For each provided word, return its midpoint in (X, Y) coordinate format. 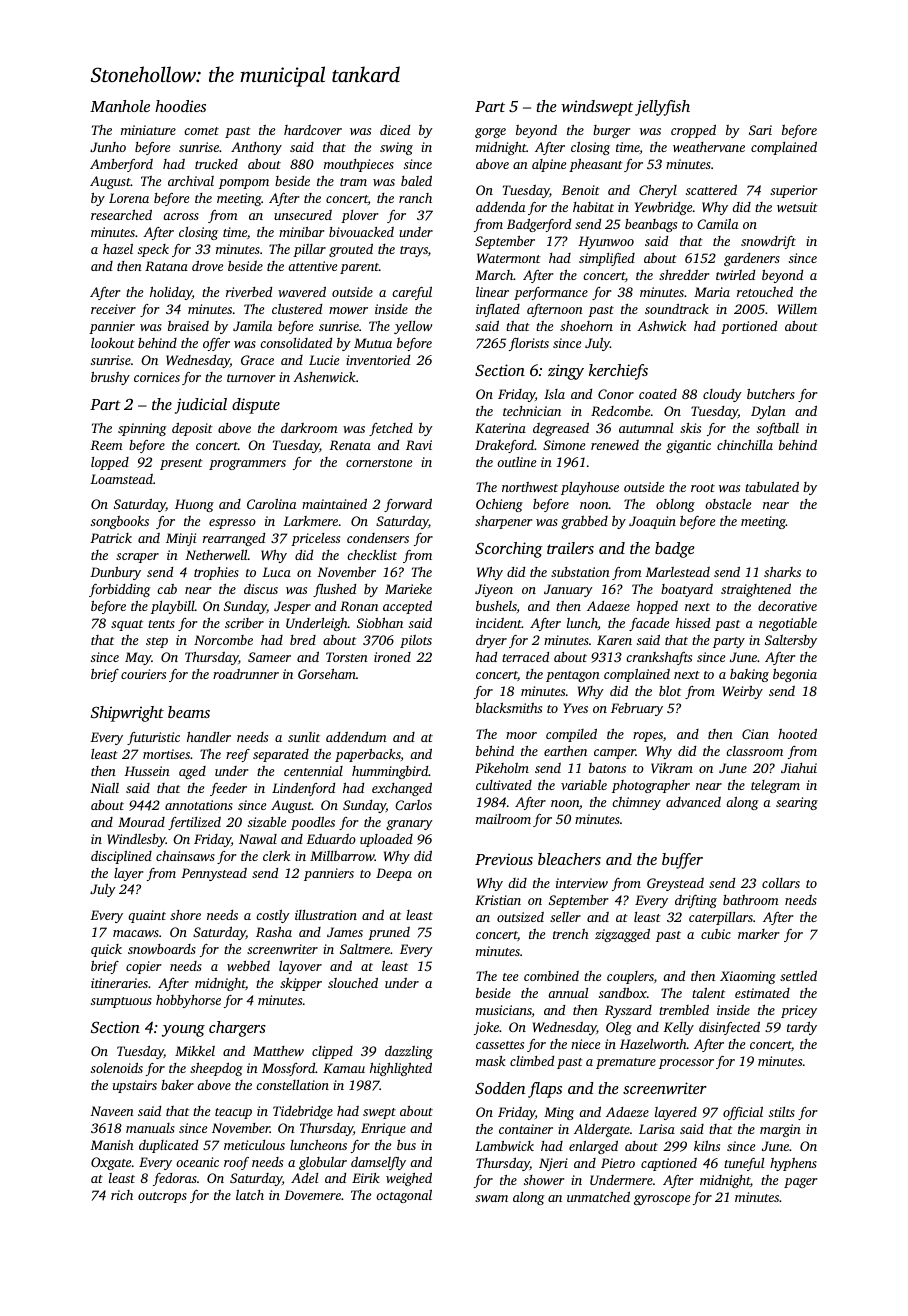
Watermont (509, 258)
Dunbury (115, 573)
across (181, 216)
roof (236, 1163)
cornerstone (379, 463)
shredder (684, 275)
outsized (520, 917)
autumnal (646, 428)
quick (106, 950)
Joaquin (652, 522)
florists (529, 344)
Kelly (678, 1028)
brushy (110, 378)
